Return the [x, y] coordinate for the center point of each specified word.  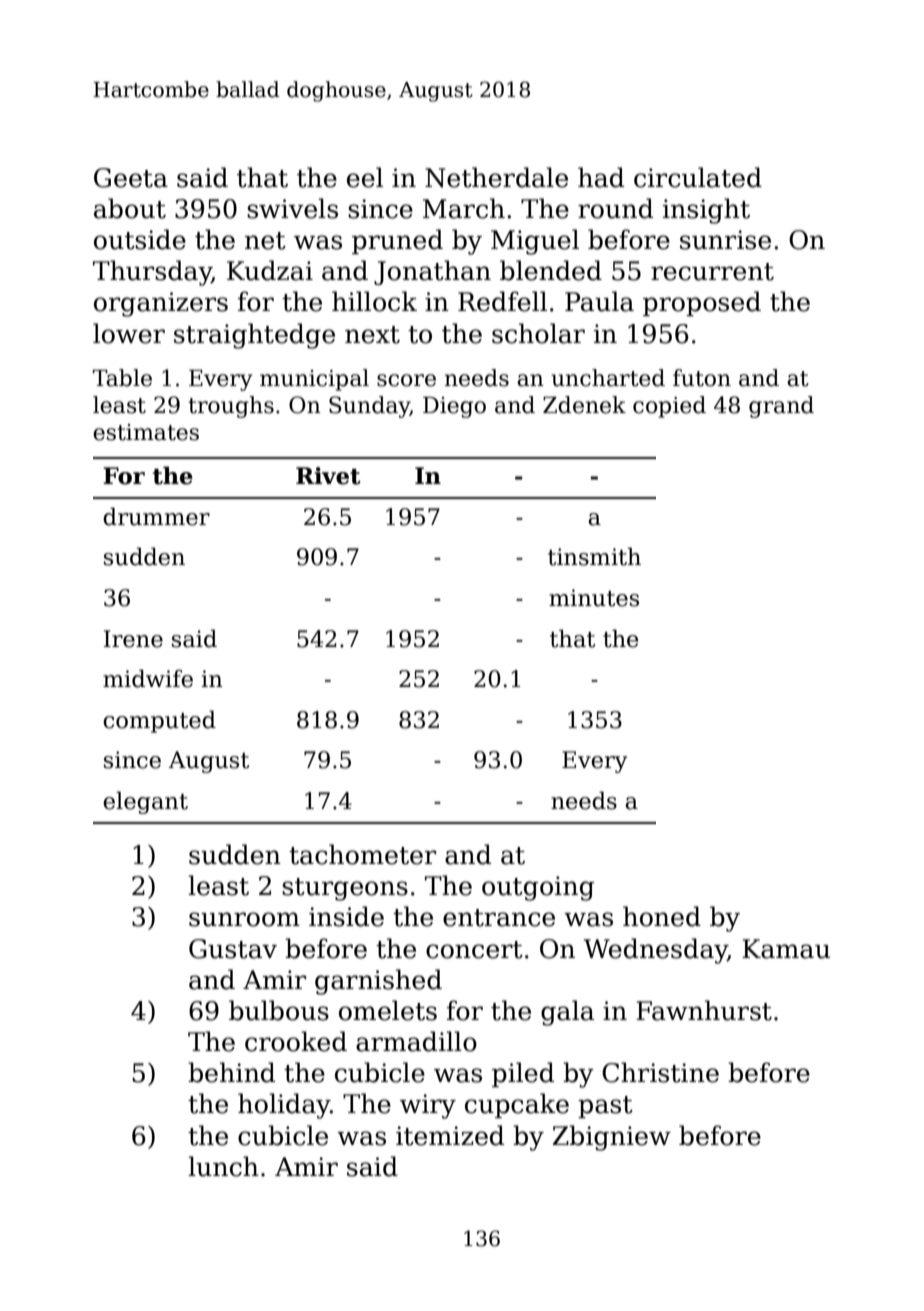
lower [129, 333]
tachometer [362, 854]
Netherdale [496, 177]
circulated [698, 177]
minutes [594, 598]
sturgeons [345, 889]
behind [231, 1072]
